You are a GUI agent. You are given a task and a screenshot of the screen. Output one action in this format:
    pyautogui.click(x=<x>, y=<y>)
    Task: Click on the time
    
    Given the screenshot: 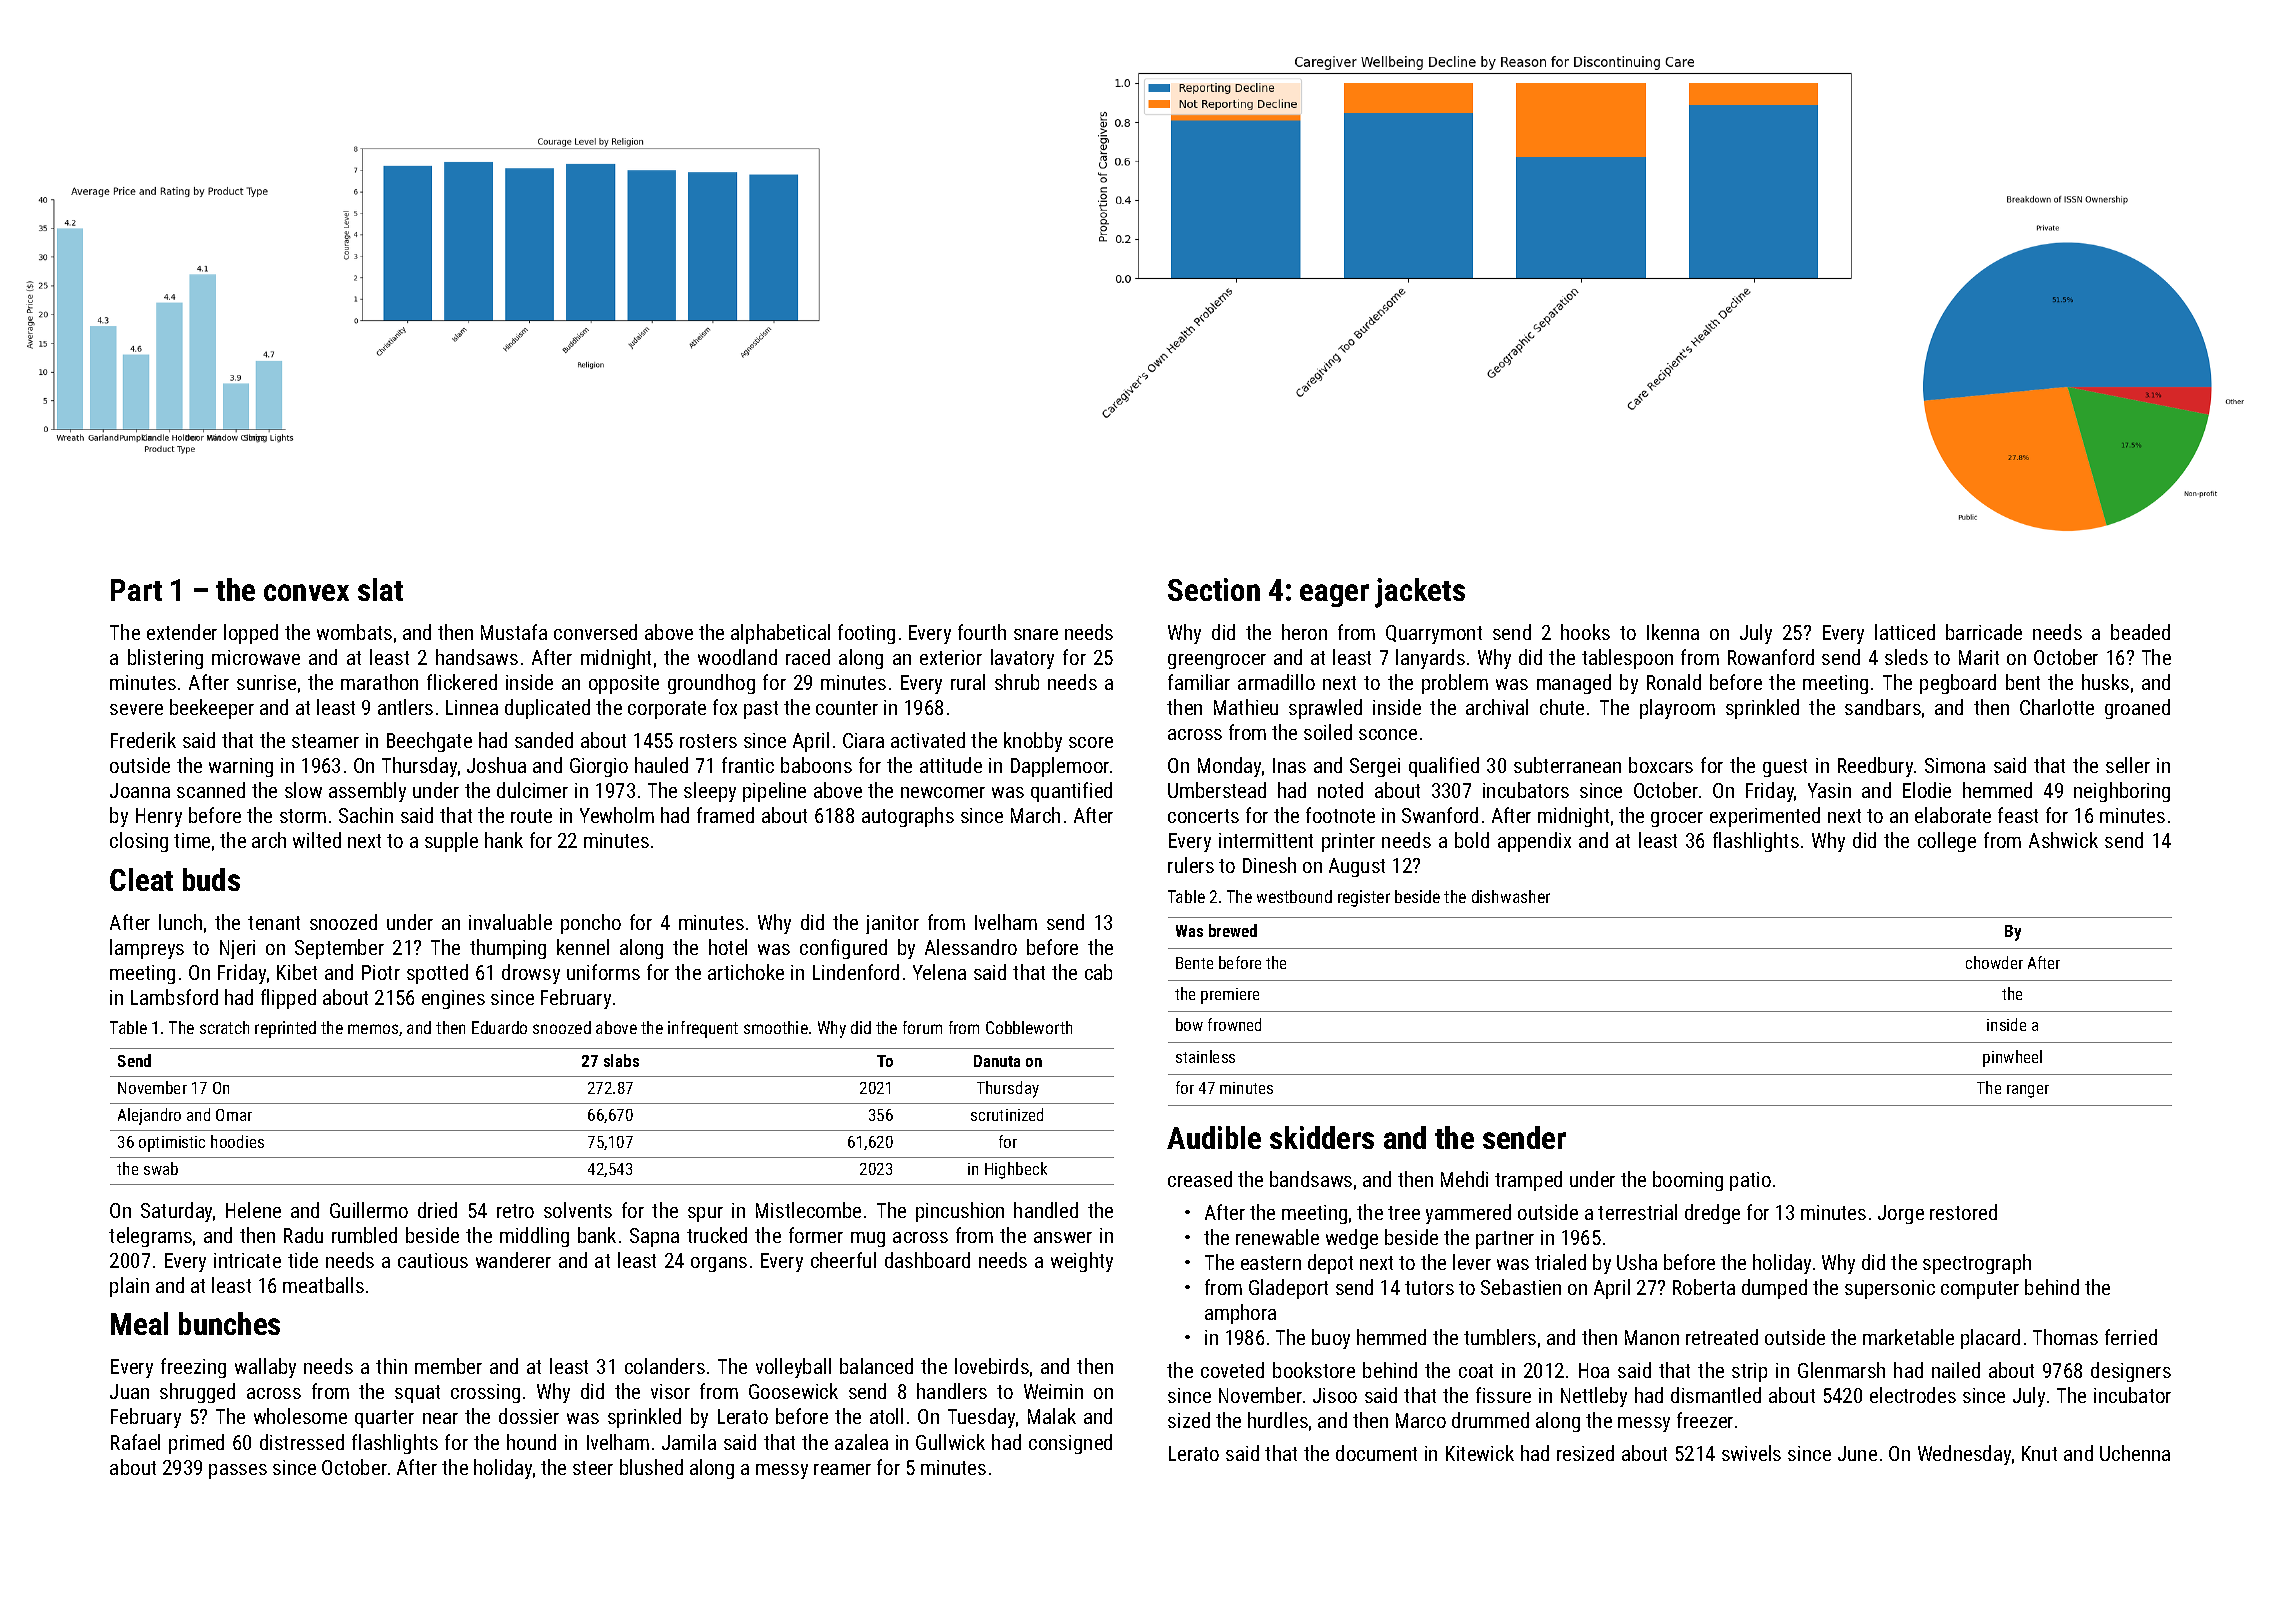 What is the action you would take?
    pyautogui.click(x=192, y=840)
